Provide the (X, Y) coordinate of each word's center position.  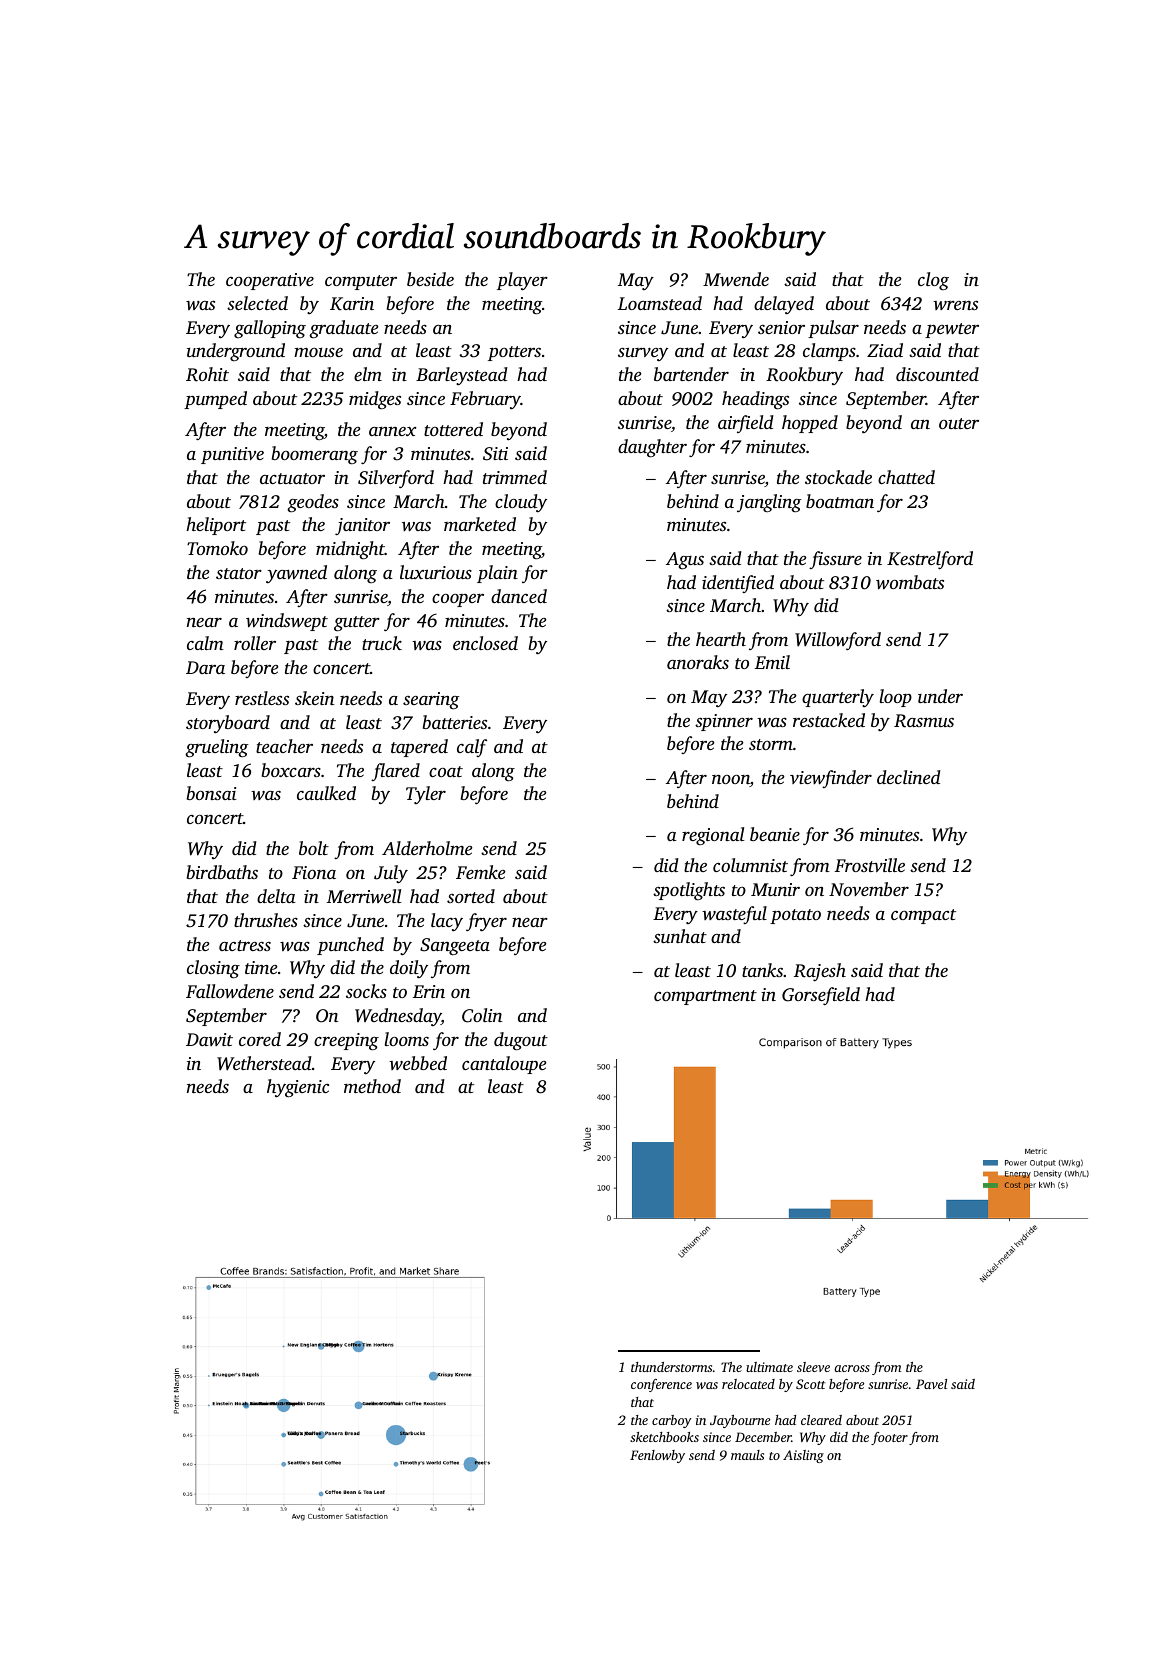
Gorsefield (821, 996)
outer (959, 423)
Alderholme (427, 848)
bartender (691, 374)
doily (409, 969)
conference (661, 1385)
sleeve (813, 1367)
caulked (326, 793)
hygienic (298, 1088)
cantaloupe (504, 1065)
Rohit (207, 374)
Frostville (870, 865)
